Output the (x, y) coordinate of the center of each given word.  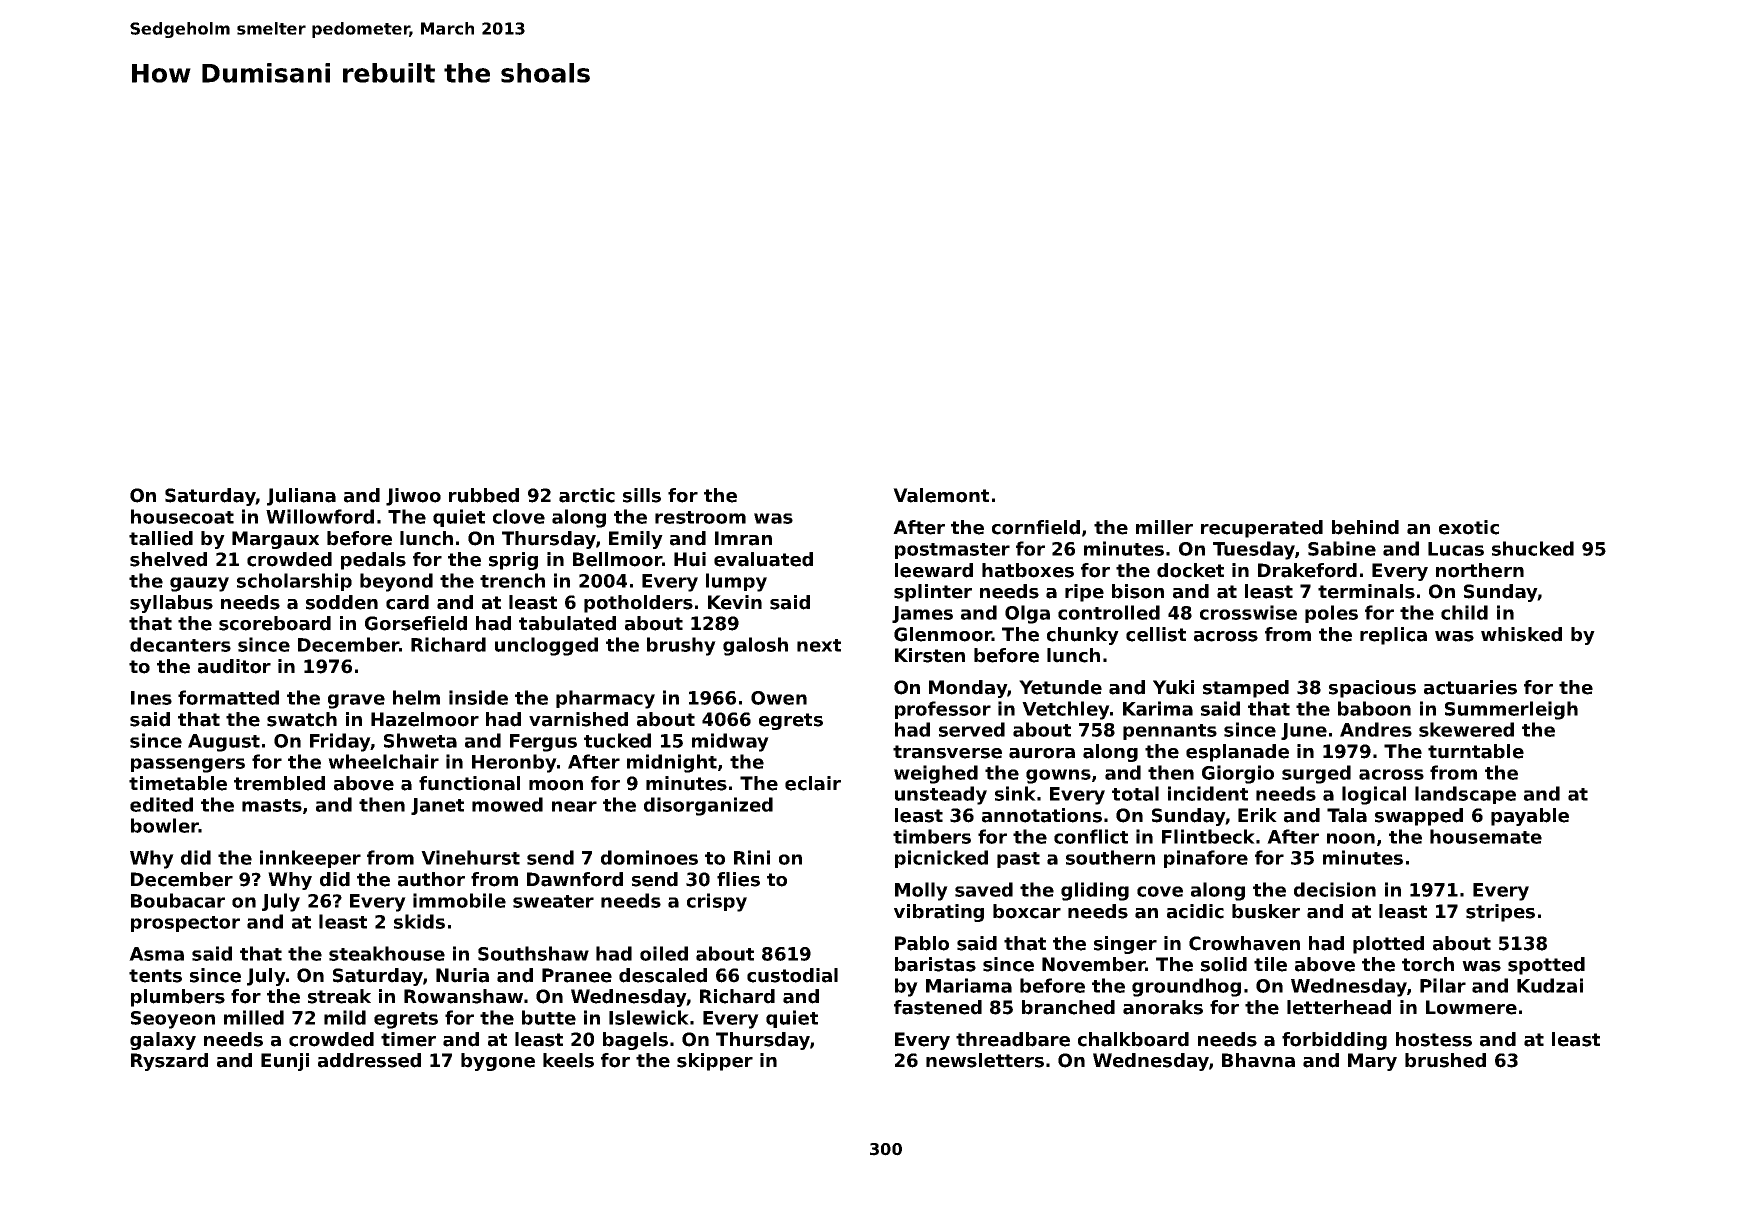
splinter (933, 593)
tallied (161, 538)
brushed (1445, 1060)
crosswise (1248, 612)
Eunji (285, 1062)
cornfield (1036, 527)
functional (469, 783)
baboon (1374, 708)
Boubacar (178, 900)
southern (1110, 857)
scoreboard (275, 623)
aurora (1042, 753)
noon (1351, 838)
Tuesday (1254, 550)
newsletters (985, 1060)
